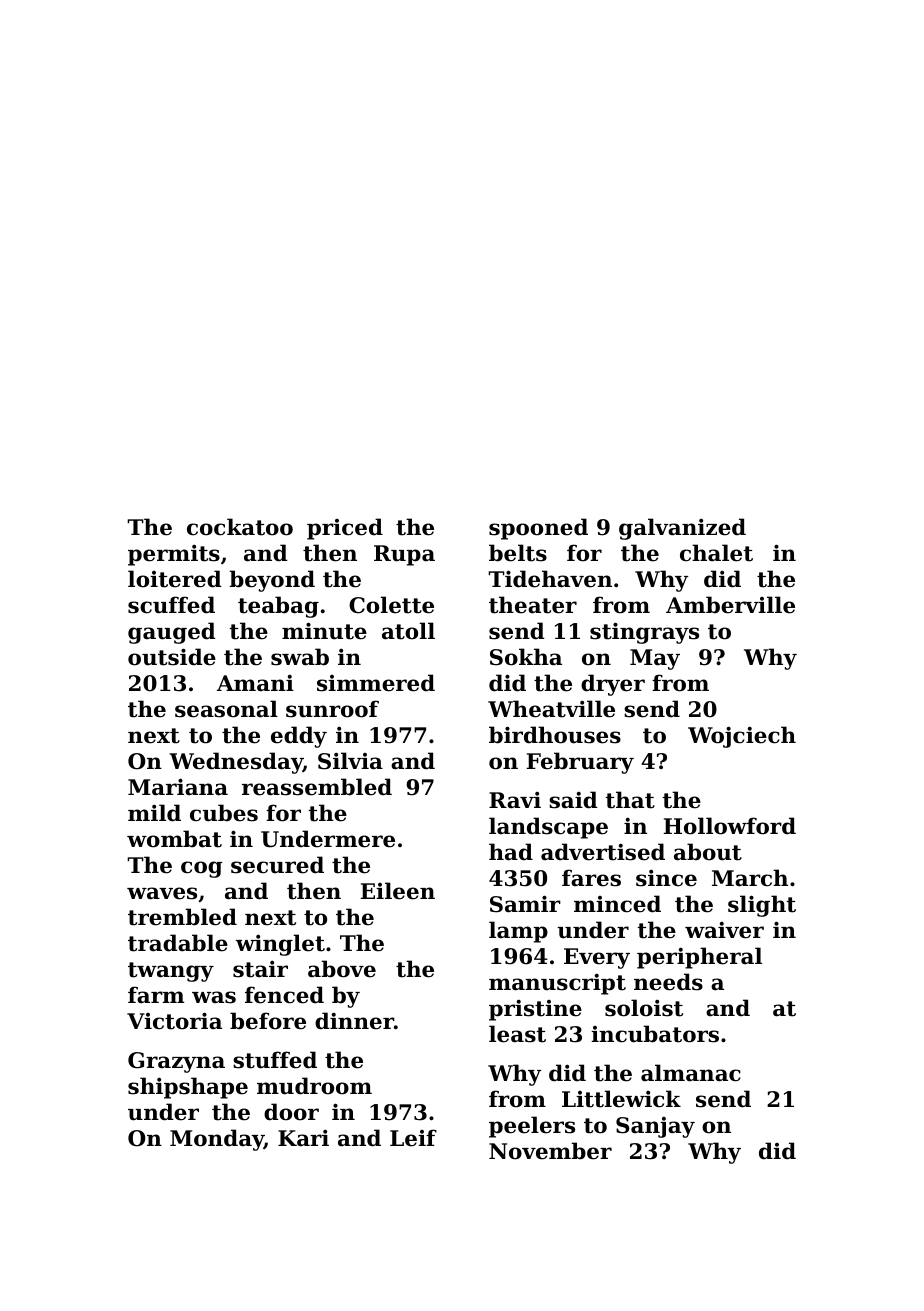  Describe the element at coordinates (345, 529) in the screenshot. I see `priced` at that location.
